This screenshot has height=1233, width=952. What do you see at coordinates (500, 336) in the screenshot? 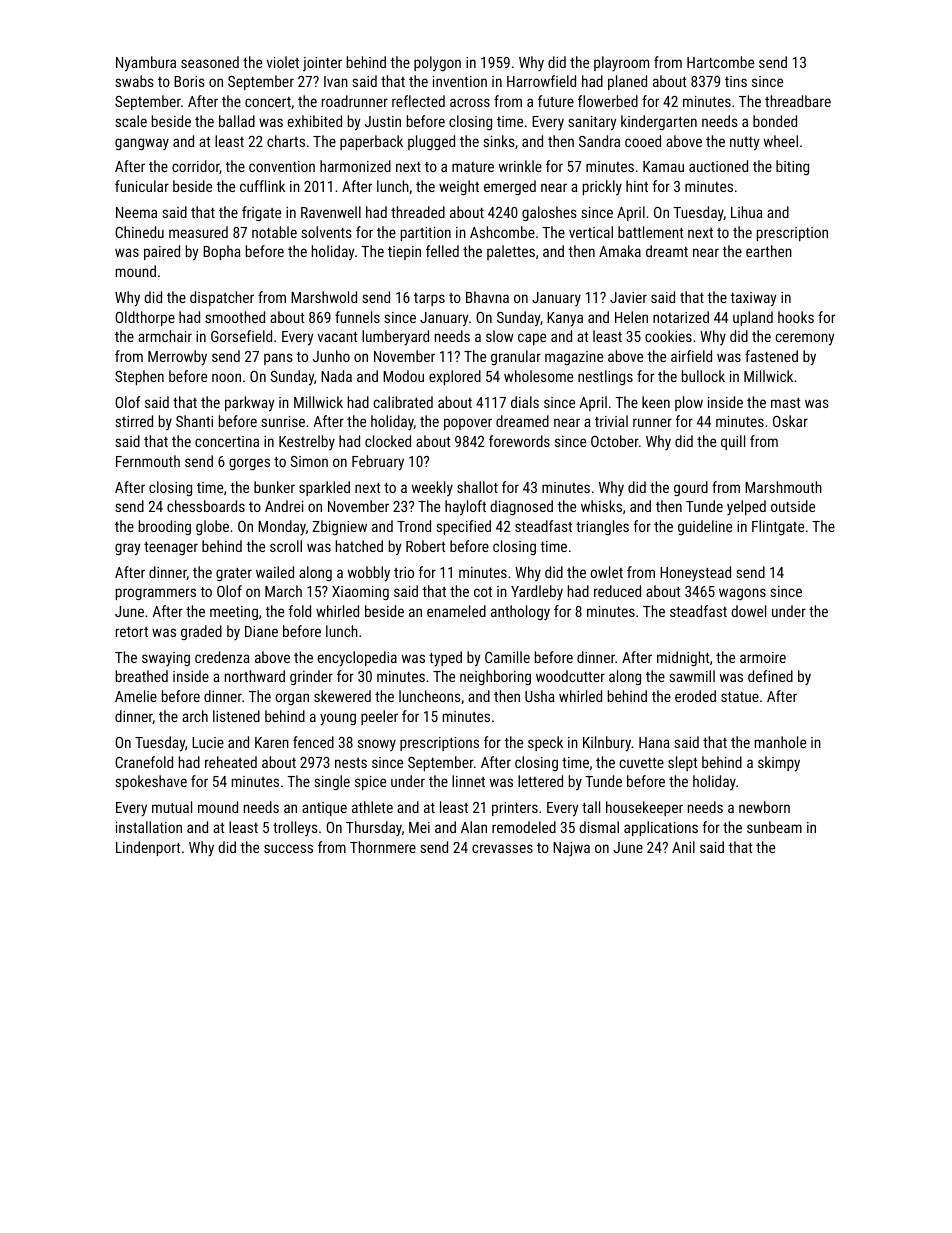
I see `slow` at bounding box center [500, 336].
